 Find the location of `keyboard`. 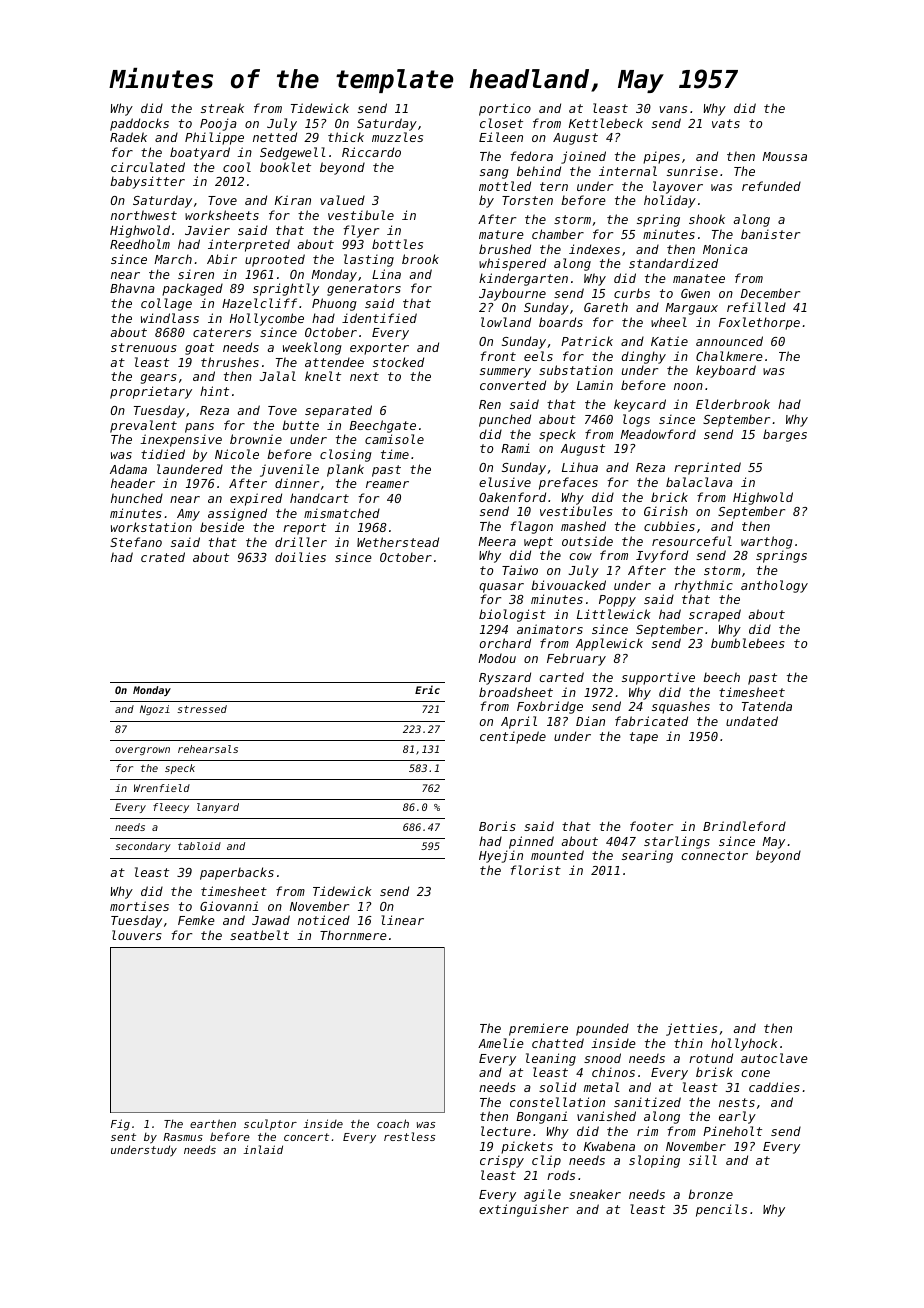

keyboard is located at coordinates (726, 371).
